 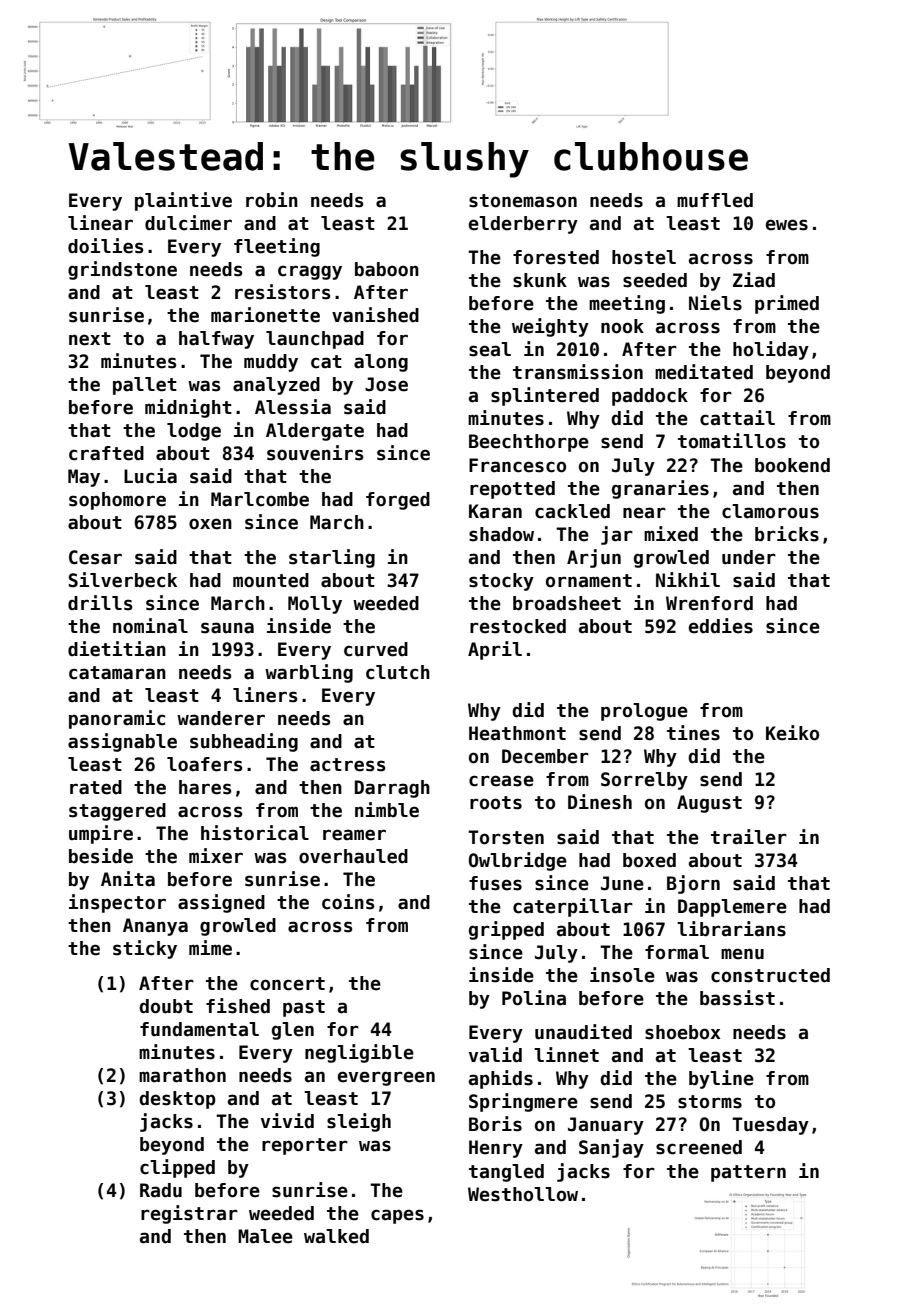 I want to click on Cesar, so click(x=95, y=557).
